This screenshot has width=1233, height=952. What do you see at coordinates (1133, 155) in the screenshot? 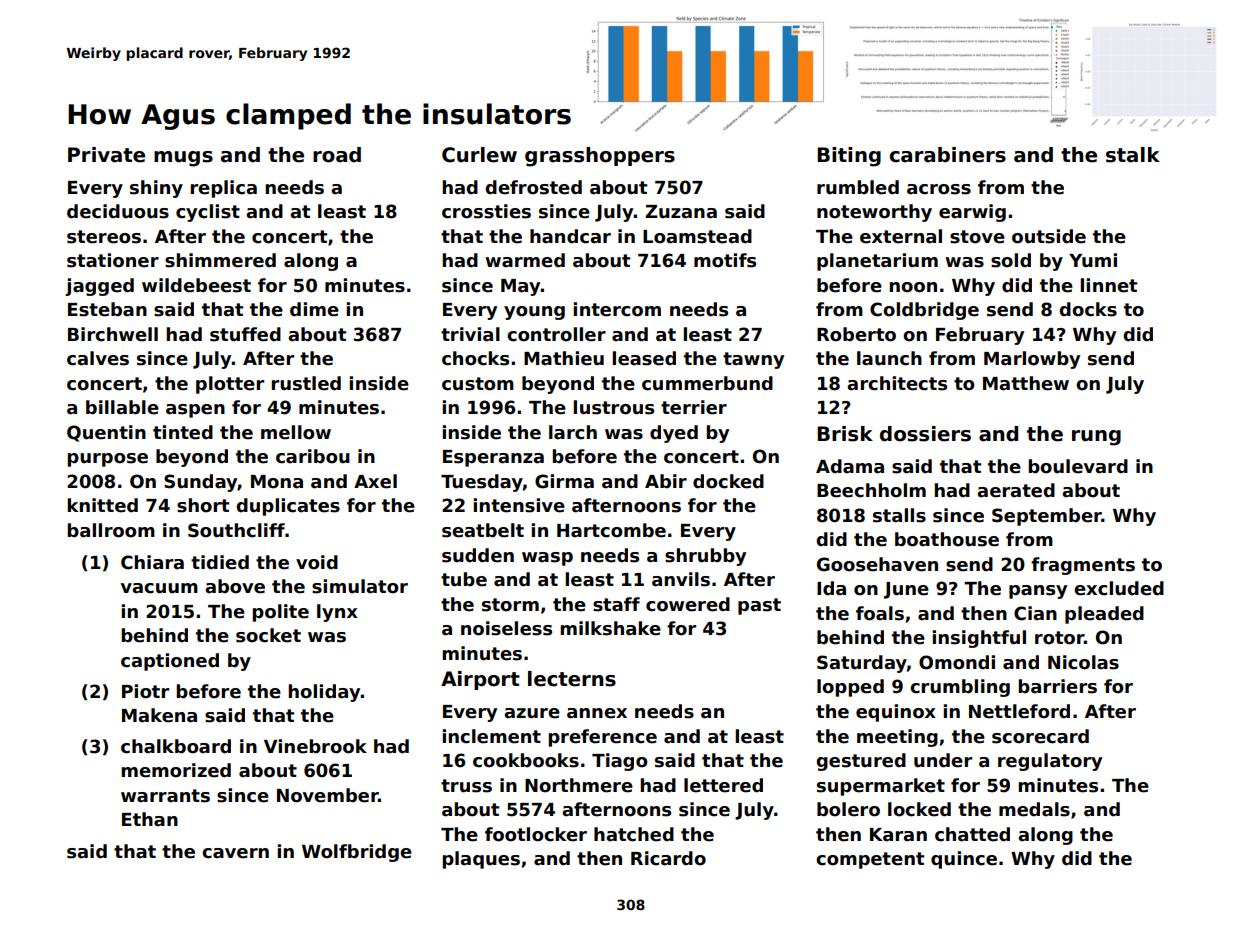
I see `stalk` at bounding box center [1133, 155].
